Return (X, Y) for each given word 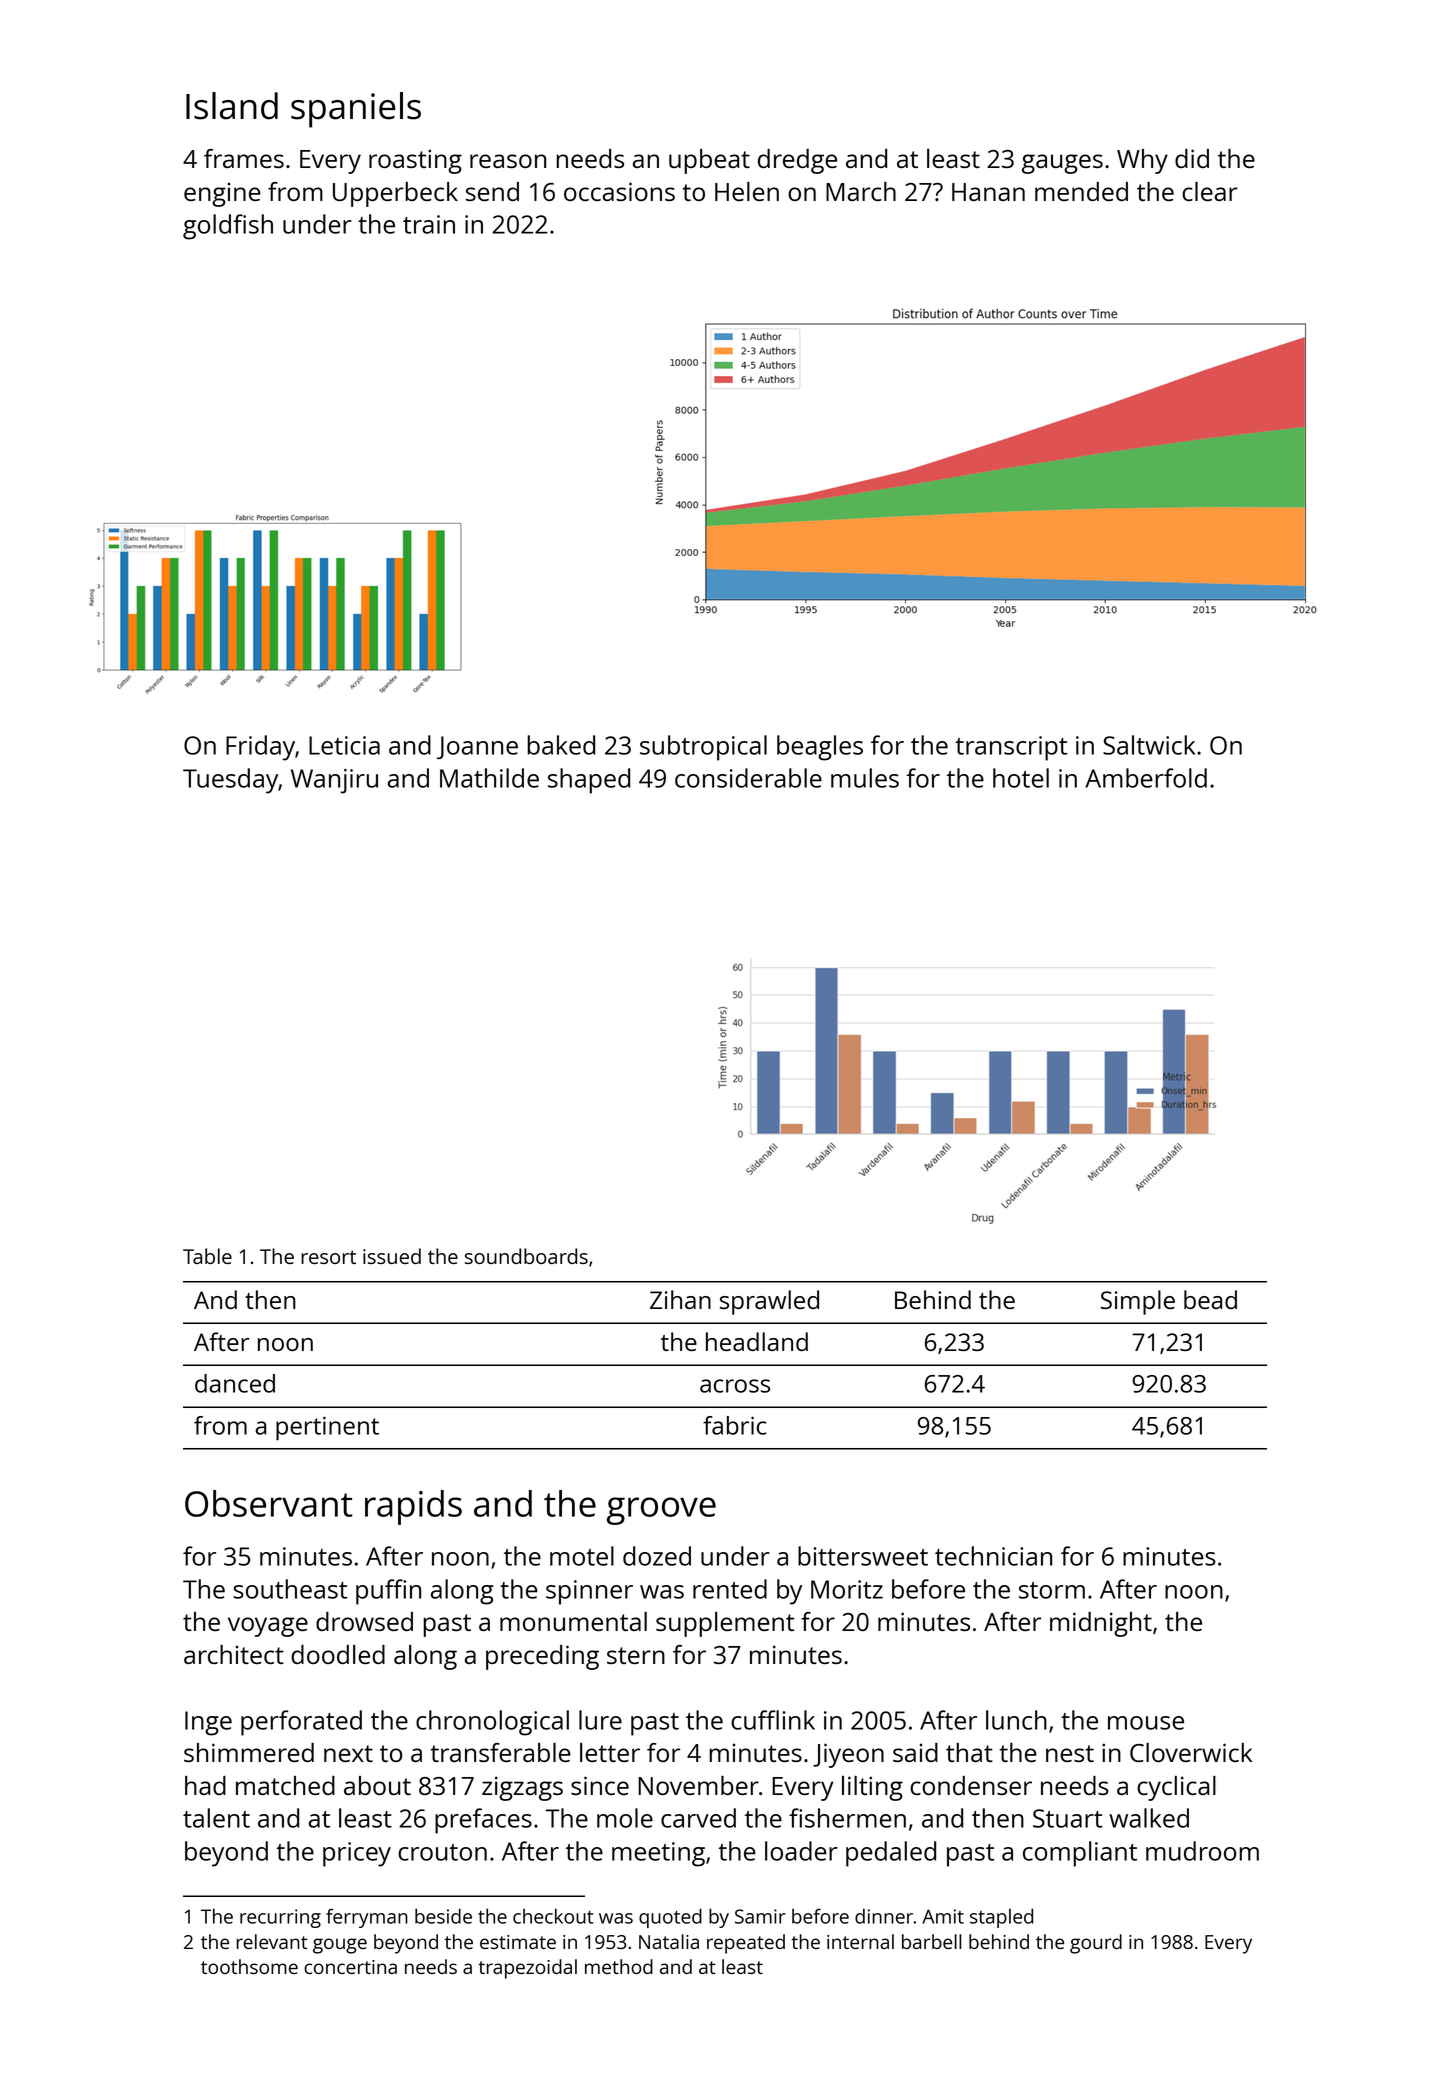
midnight (1101, 1624)
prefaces (483, 1821)
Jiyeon (848, 1755)
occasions (619, 191)
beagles (820, 748)
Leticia (344, 745)
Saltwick (1149, 745)
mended (1081, 191)
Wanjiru (334, 781)
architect (234, 1654)
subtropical (703, 748)
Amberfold (1146, 778)
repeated (746, 1944)
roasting (415, 161)
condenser (971, 1785)
